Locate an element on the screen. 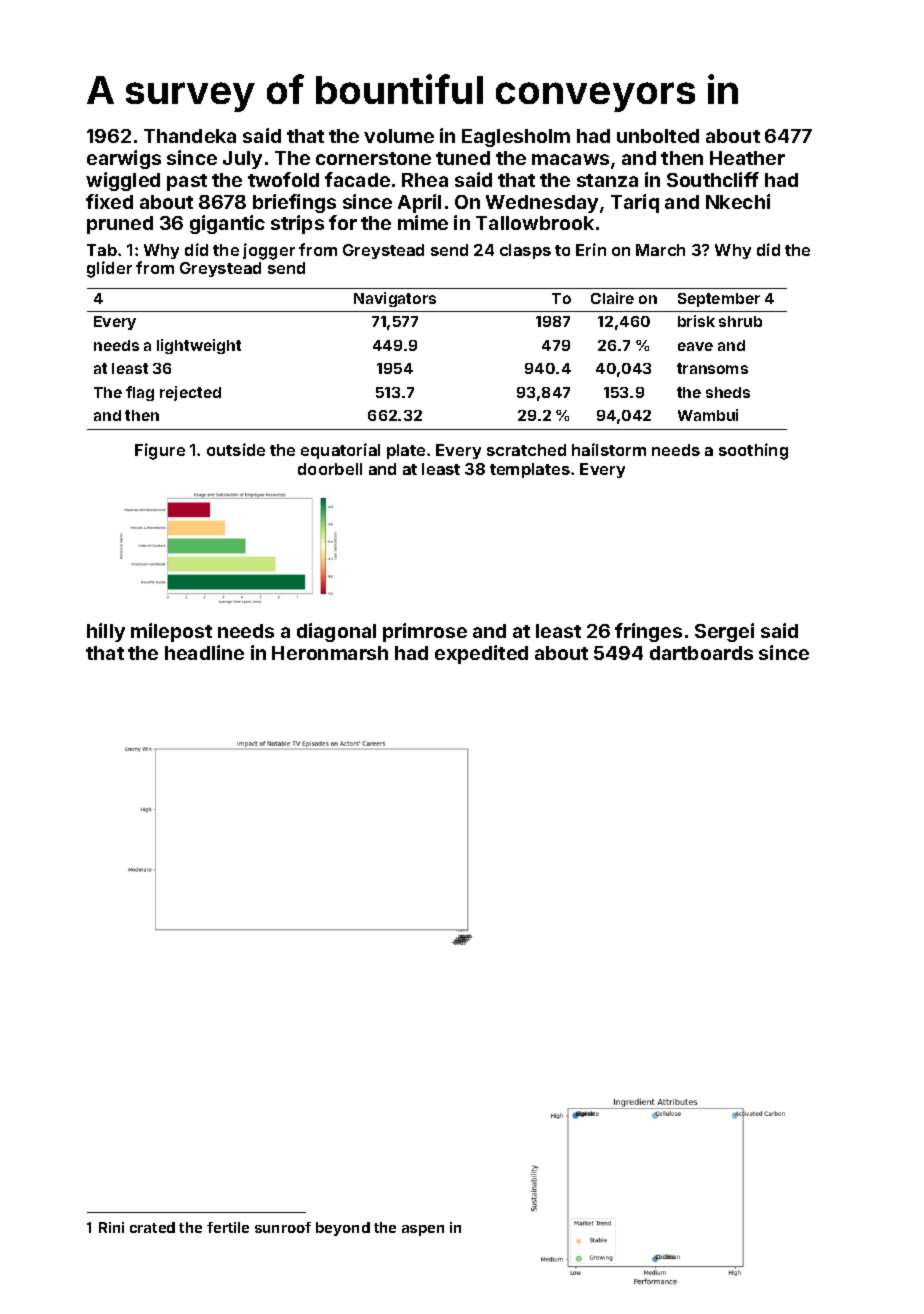 Image resolution: width=924 pixels, height=1314 pixels. sunroof is located at coordinates (283, 1227).
